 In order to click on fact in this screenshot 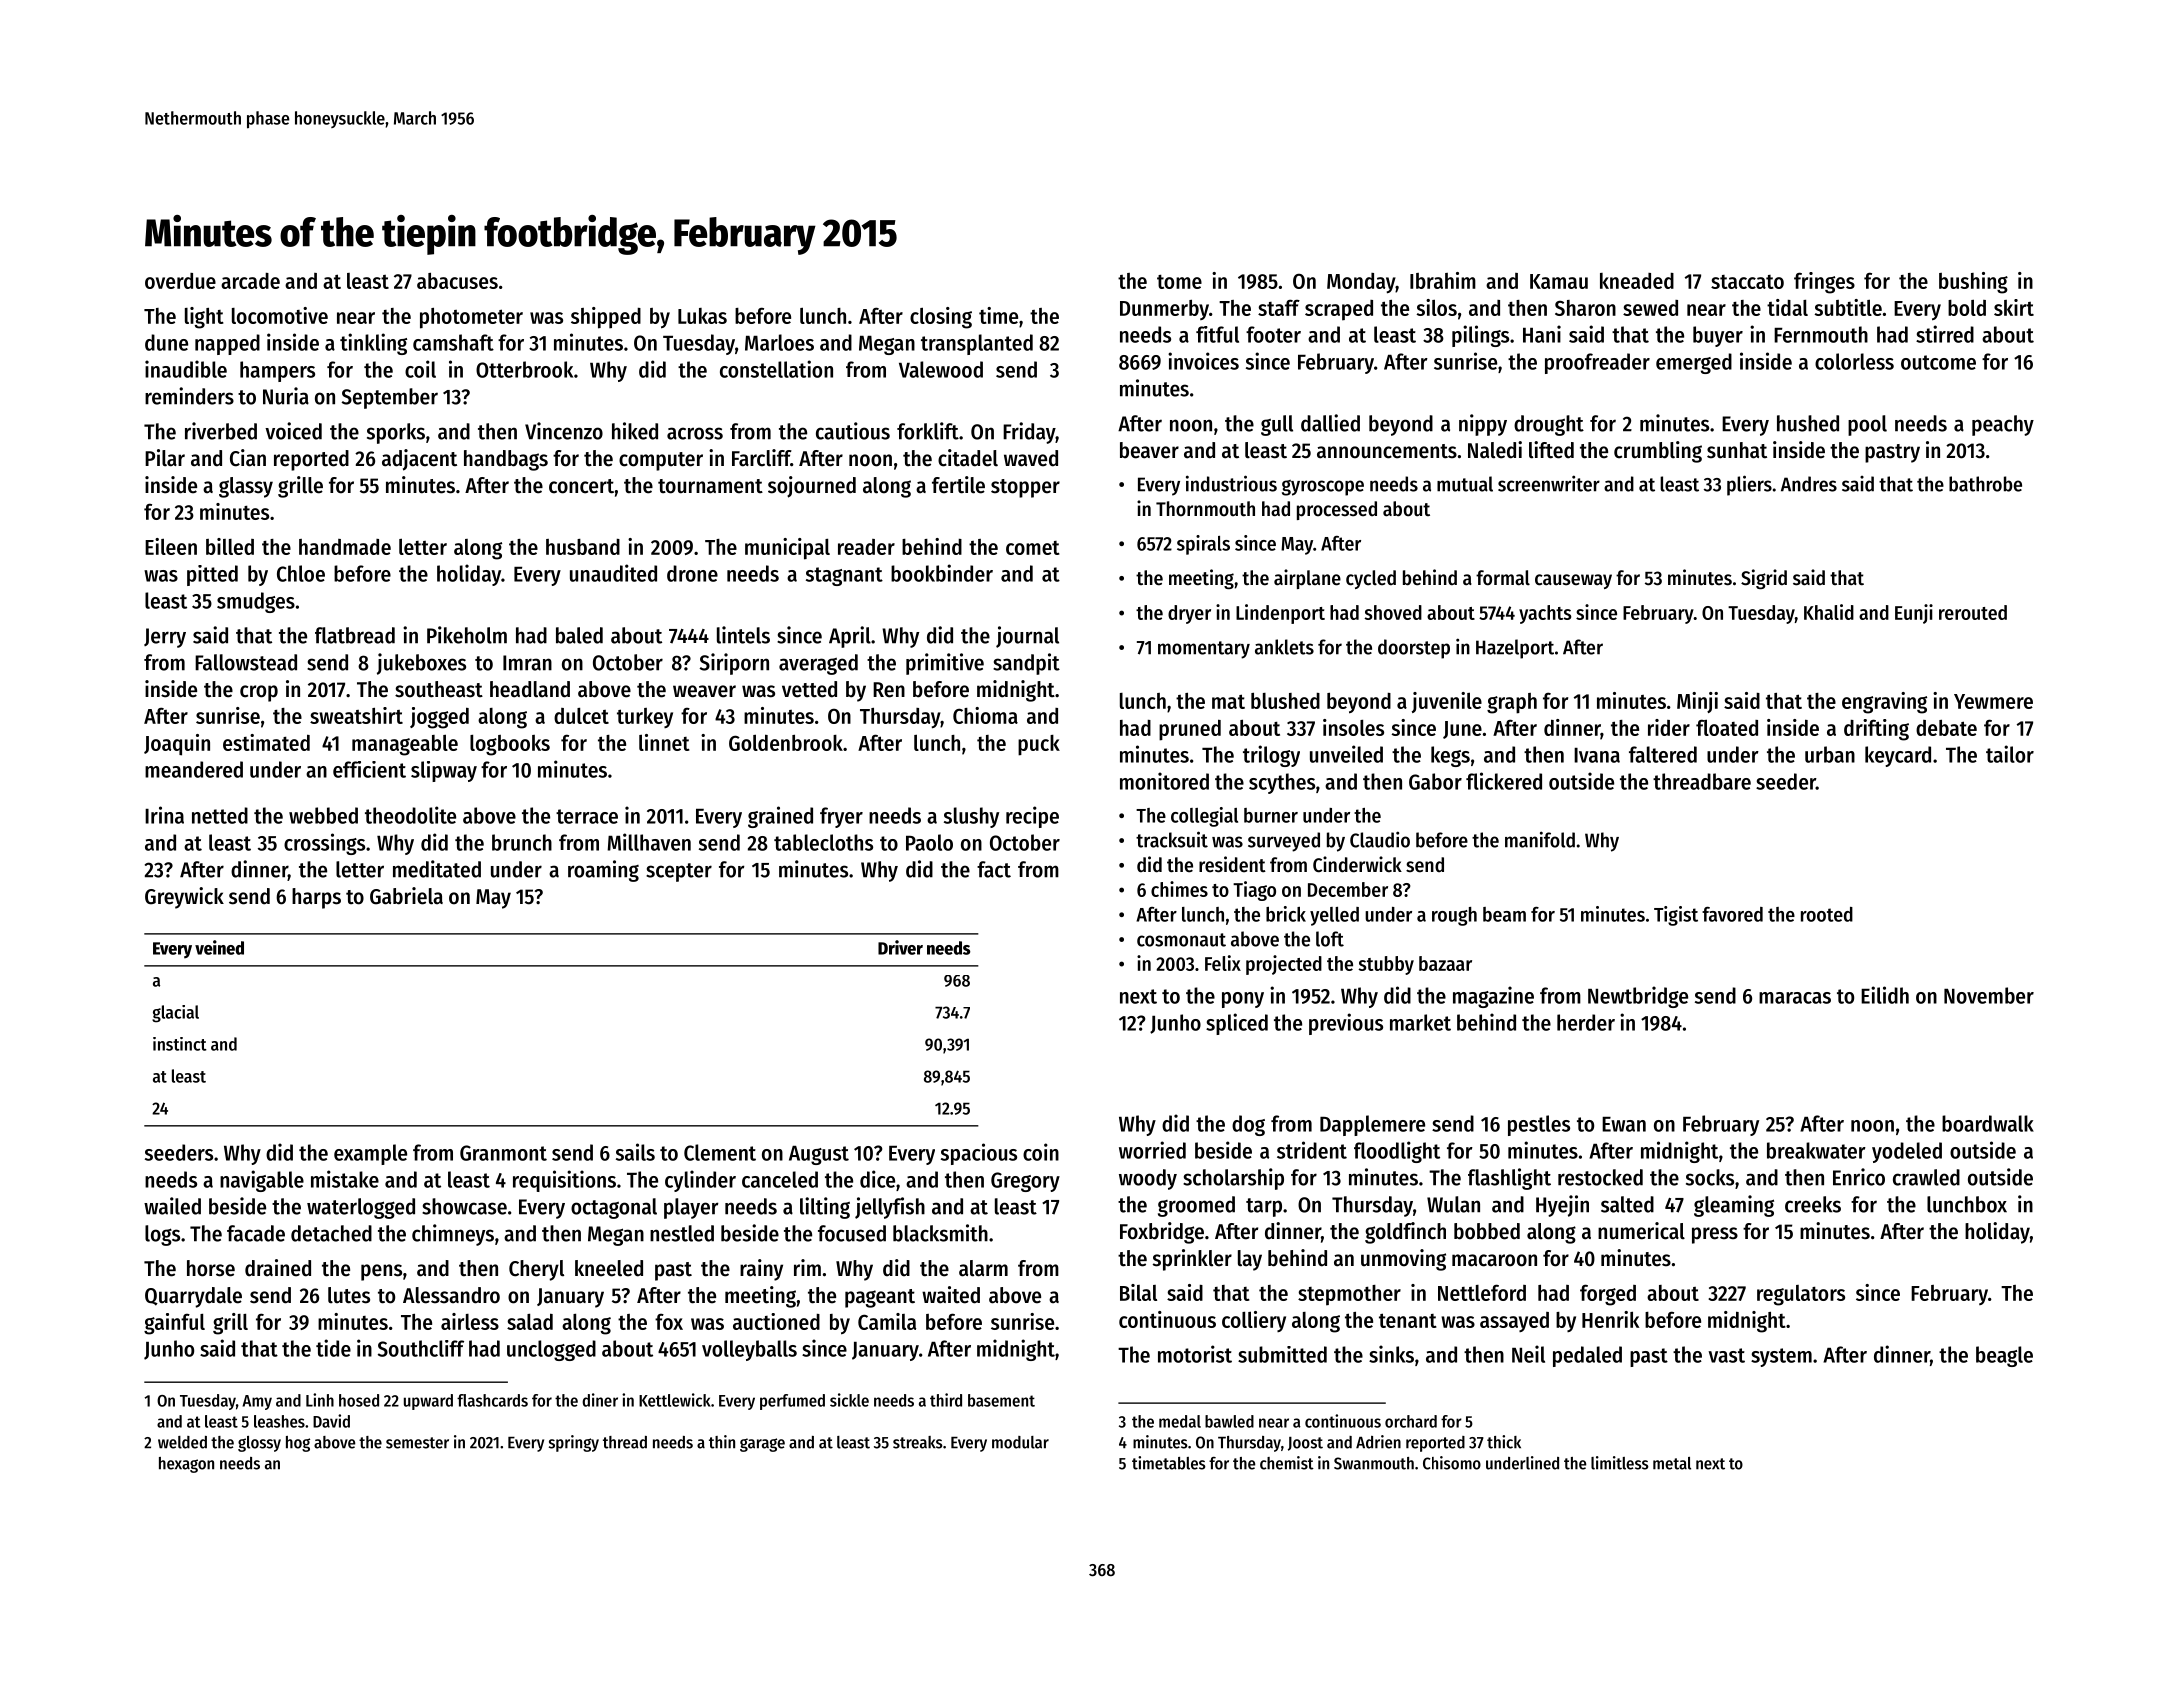, I will do `click(994, 869)`.
